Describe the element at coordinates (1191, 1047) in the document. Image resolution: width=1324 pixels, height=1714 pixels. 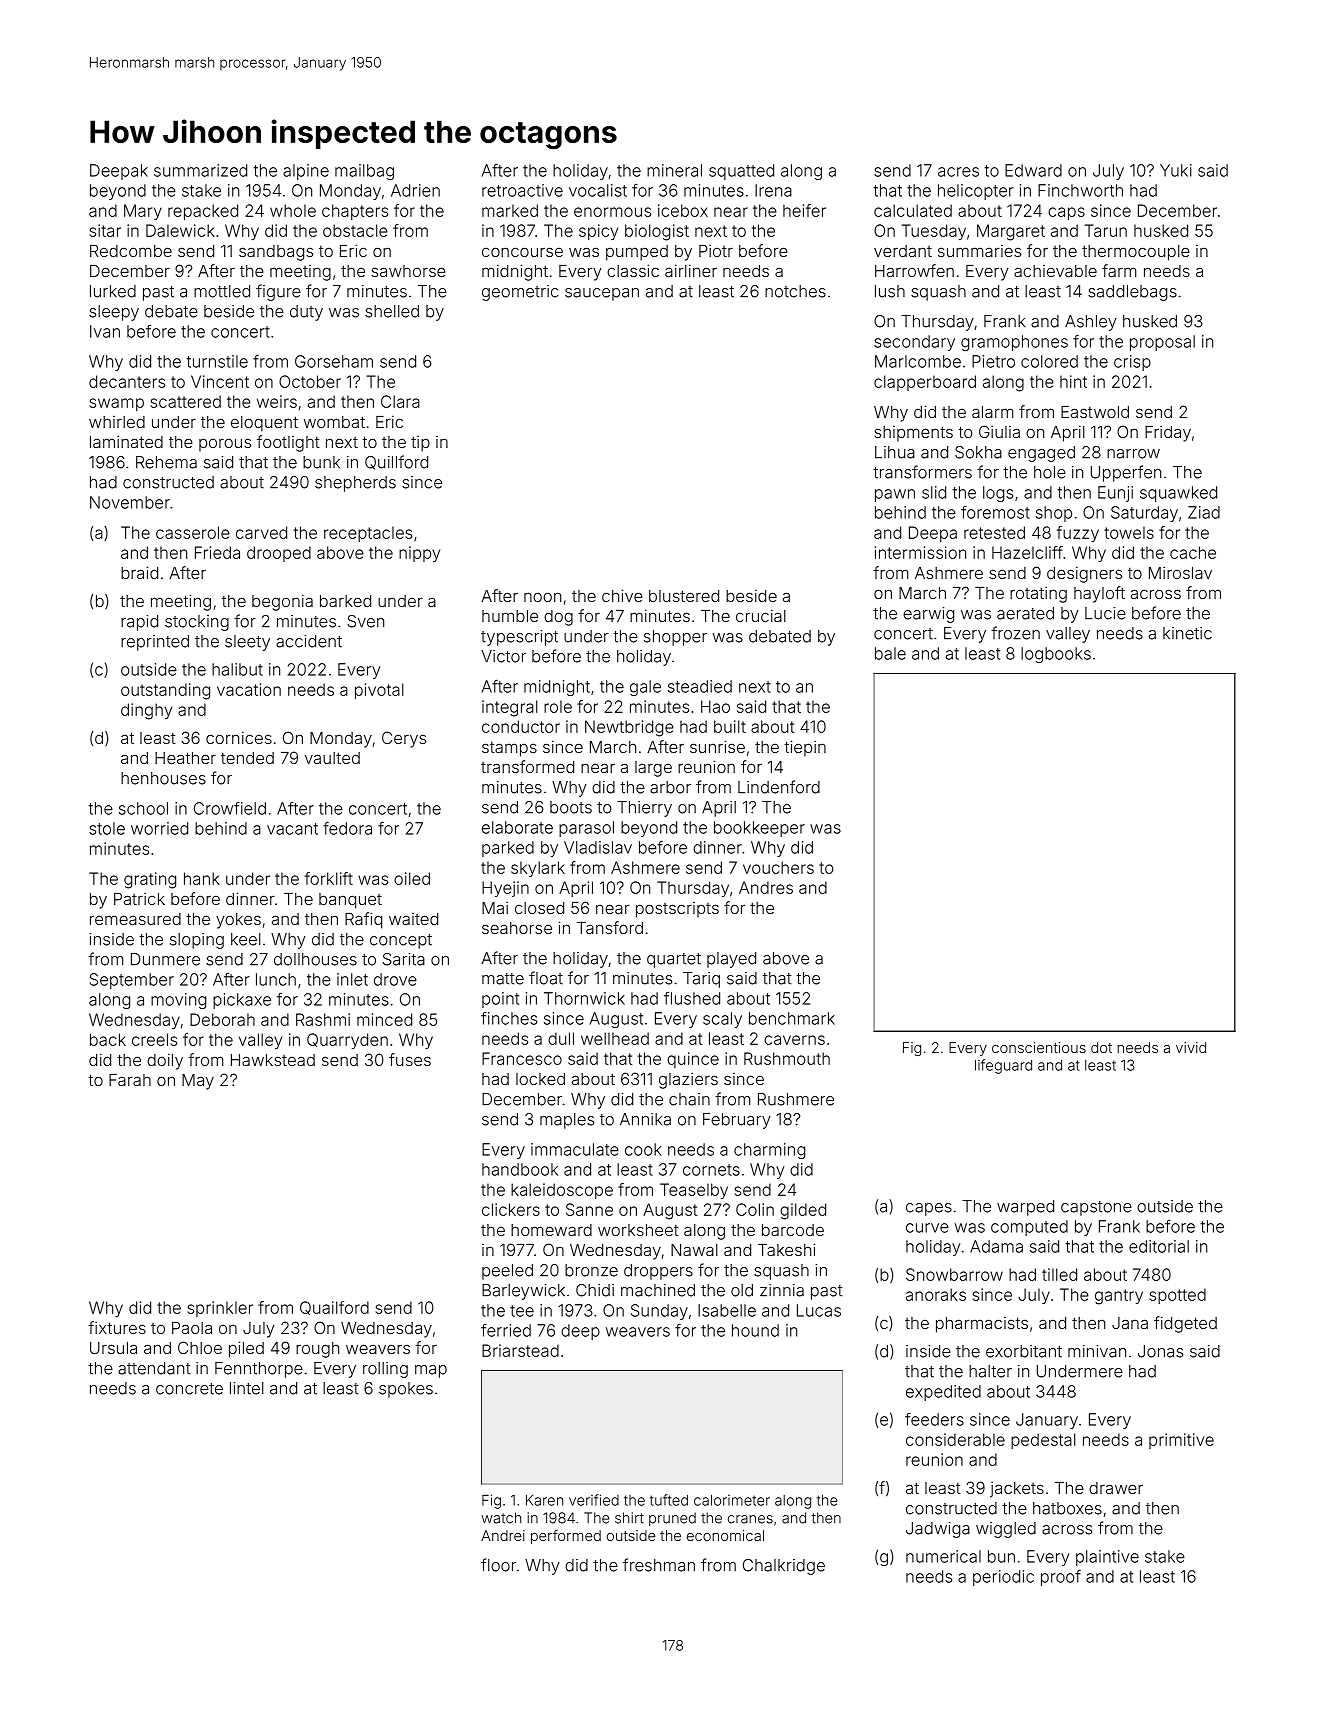
I see `vivid` at that location.
